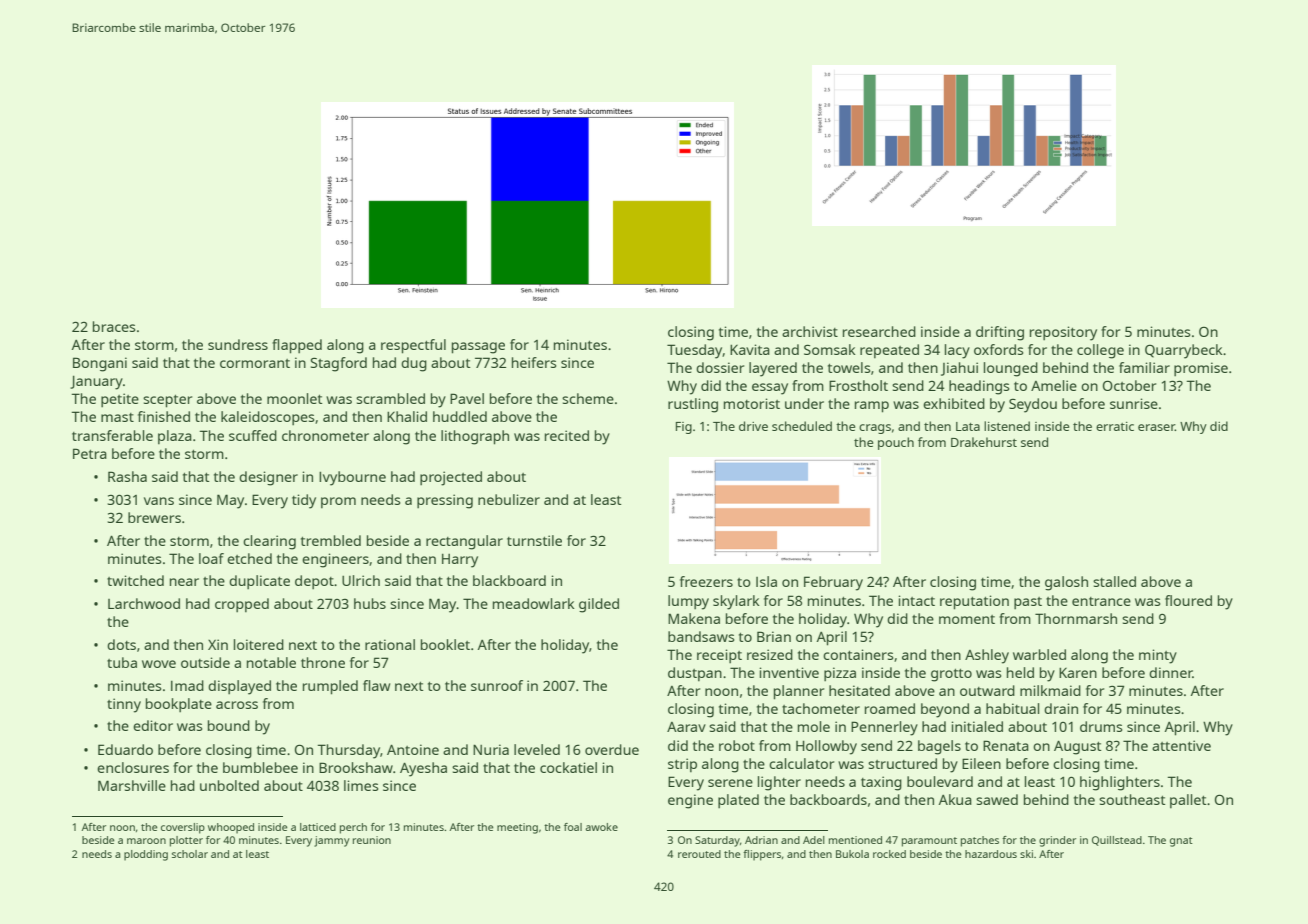 Image resolution: width=1308 pixels, height=924 pixels. What do you see at coordinates (1184, 351) in the screenshot?
I see `Quarrybeck` at bounding box center [1184, 351].
